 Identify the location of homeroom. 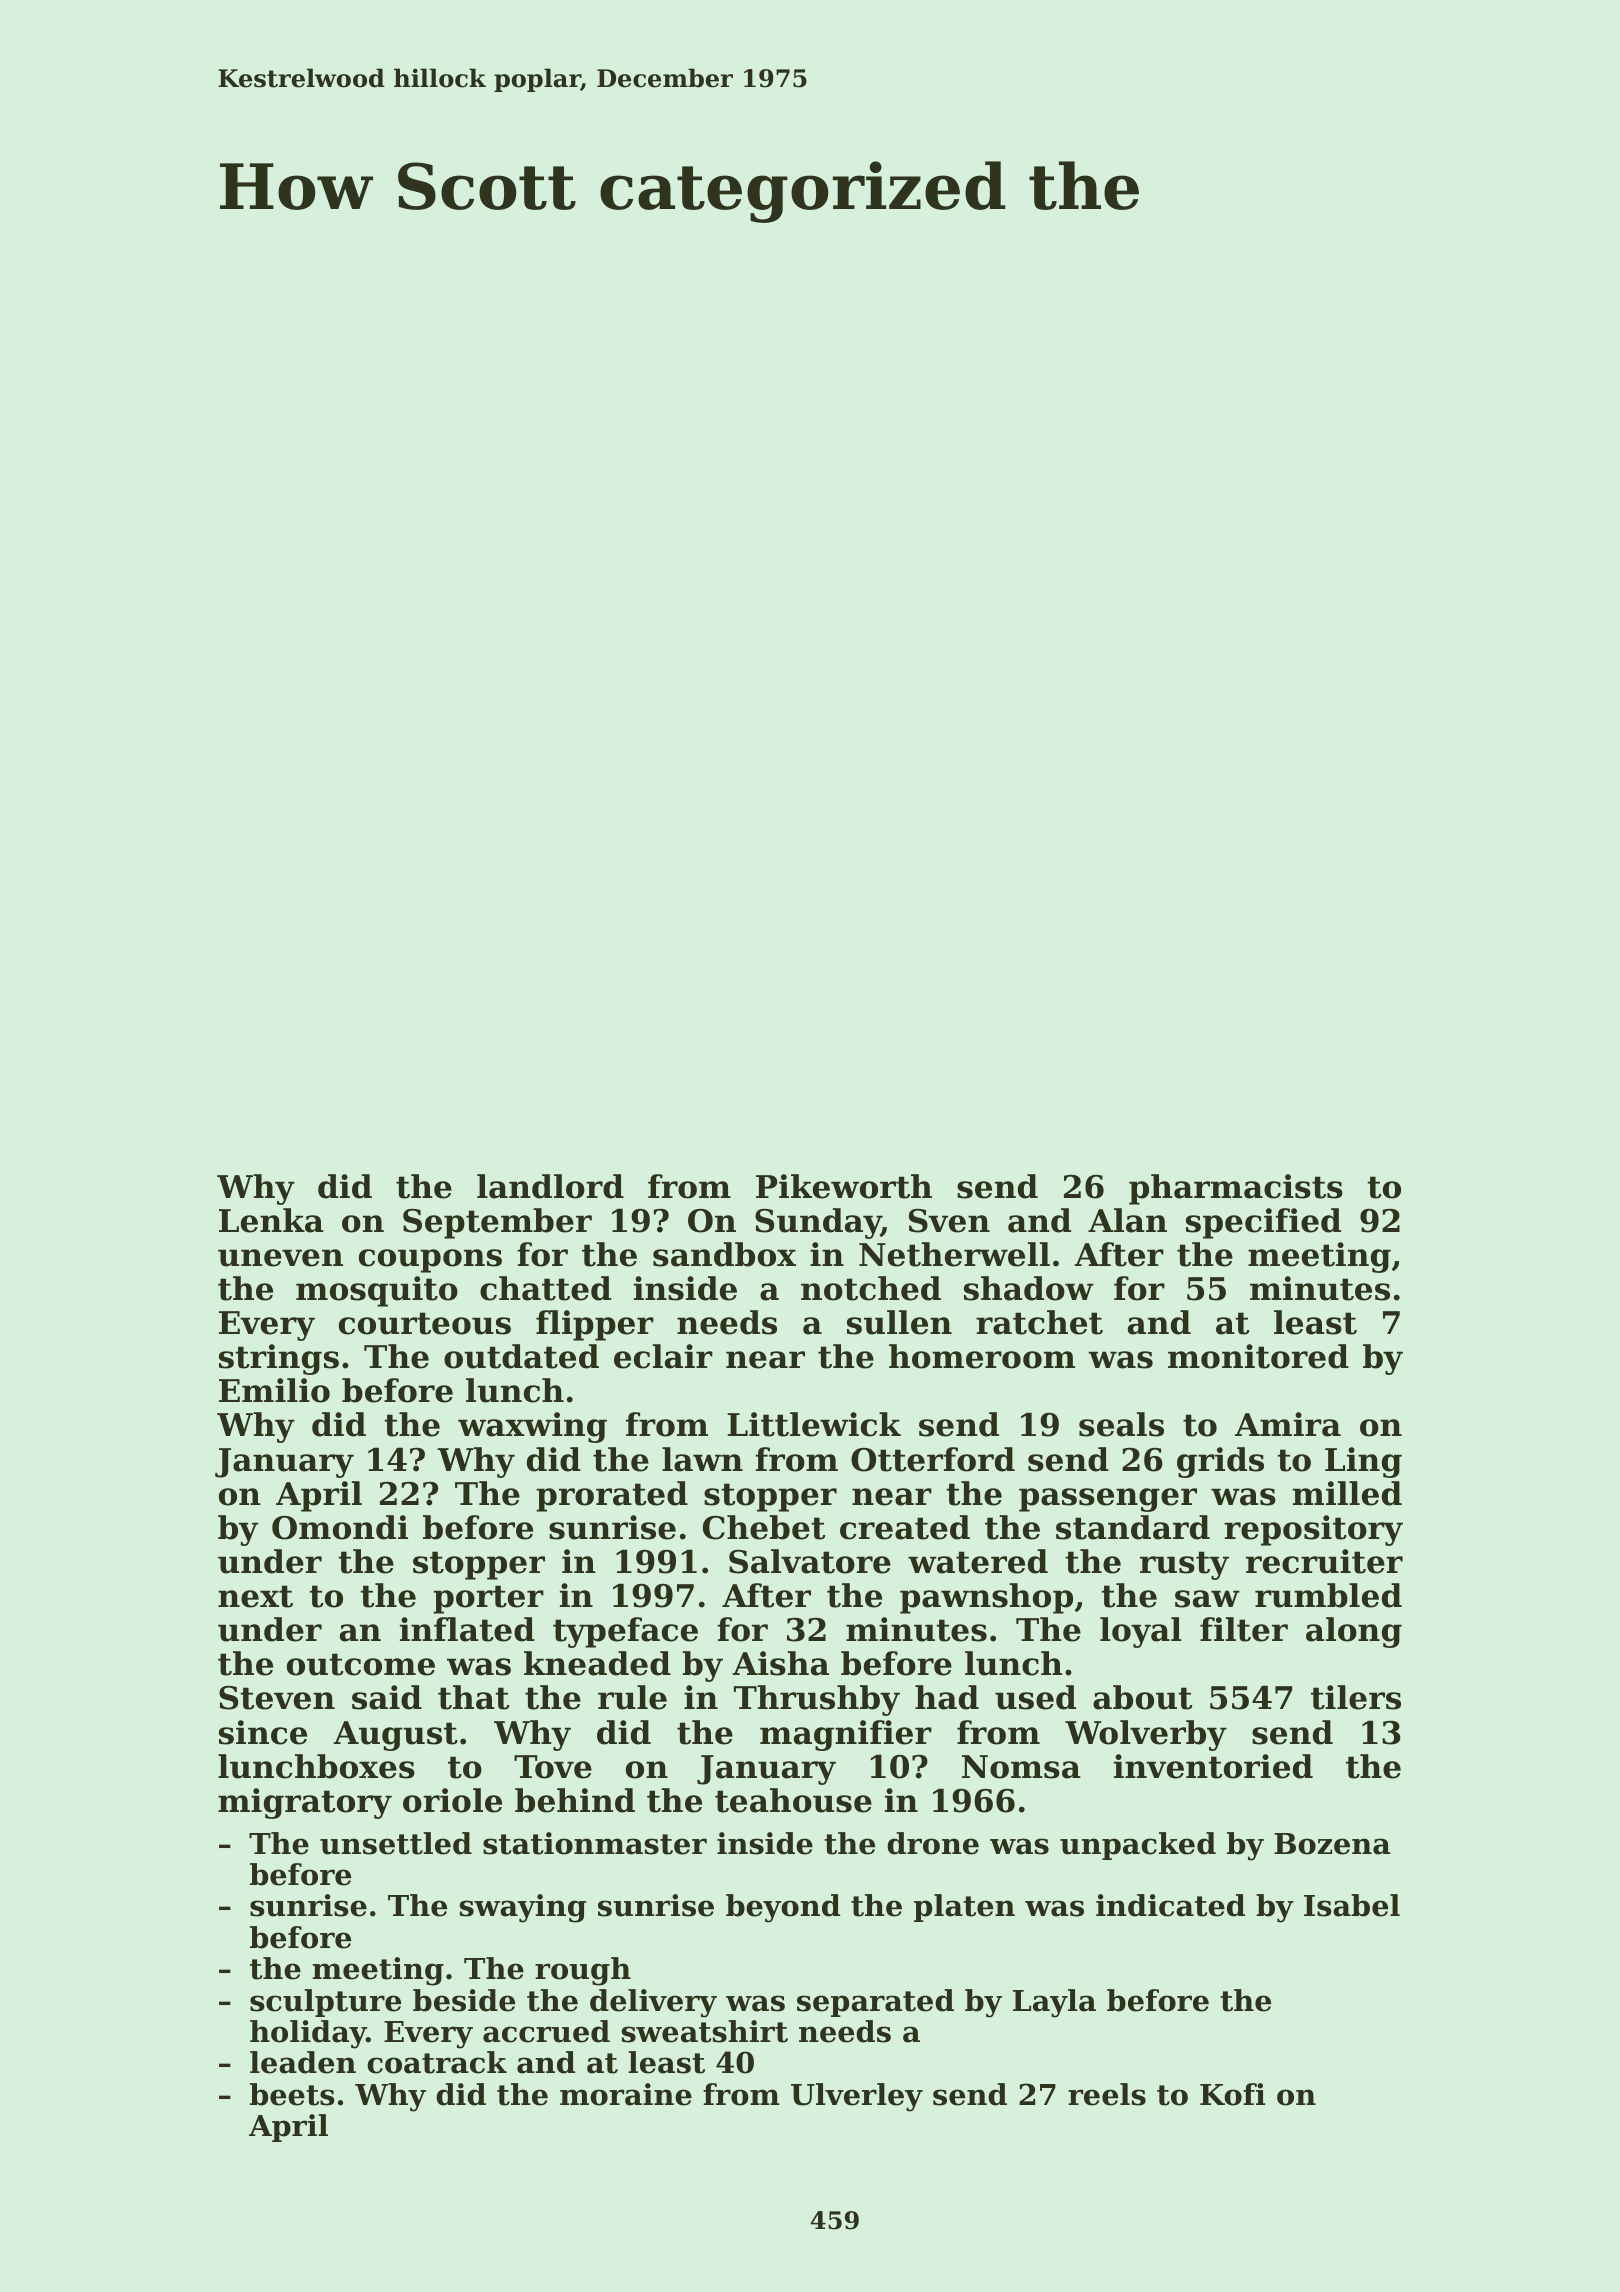
(982, 1356).
